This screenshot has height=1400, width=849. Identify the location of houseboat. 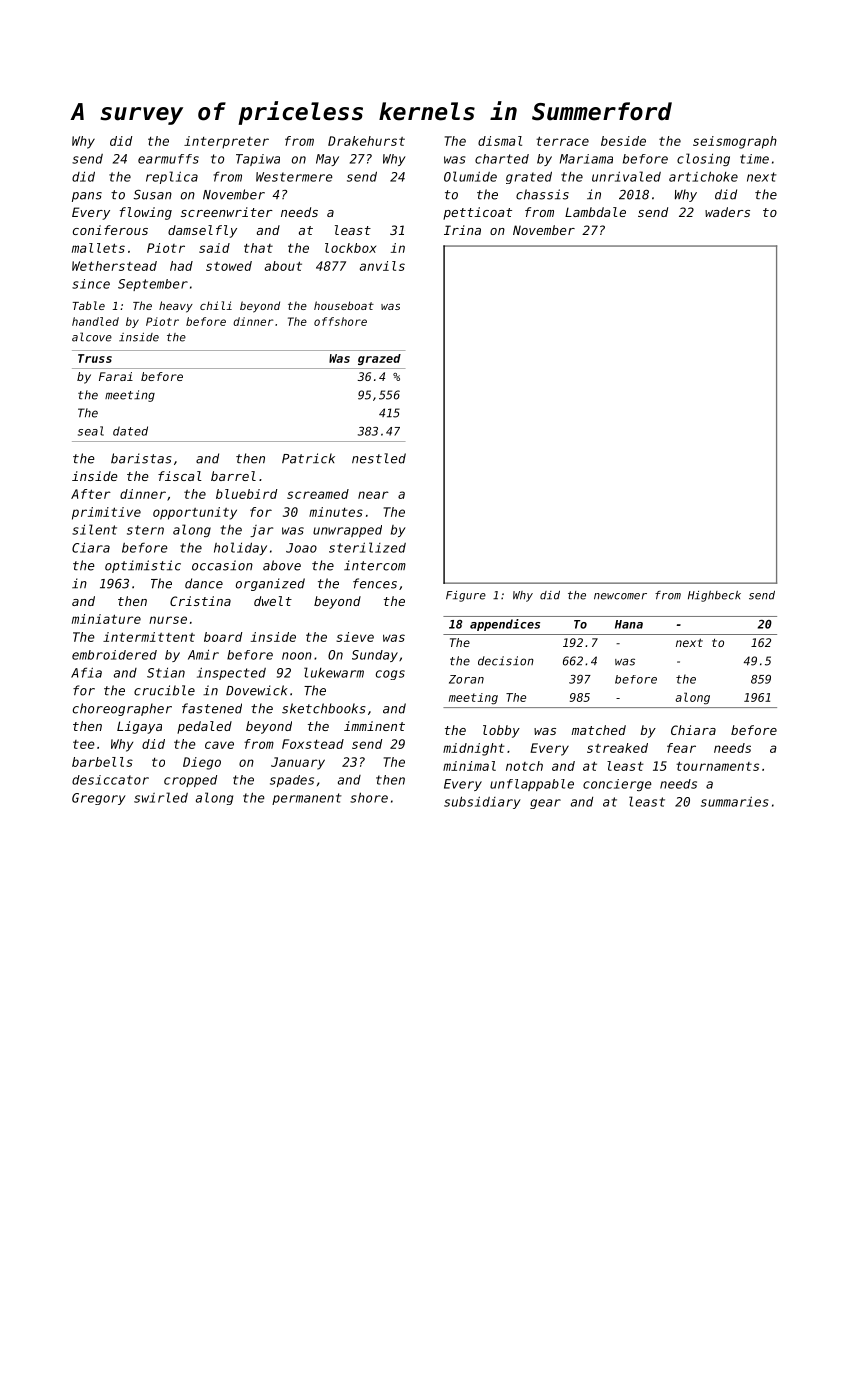
(344, 305).
